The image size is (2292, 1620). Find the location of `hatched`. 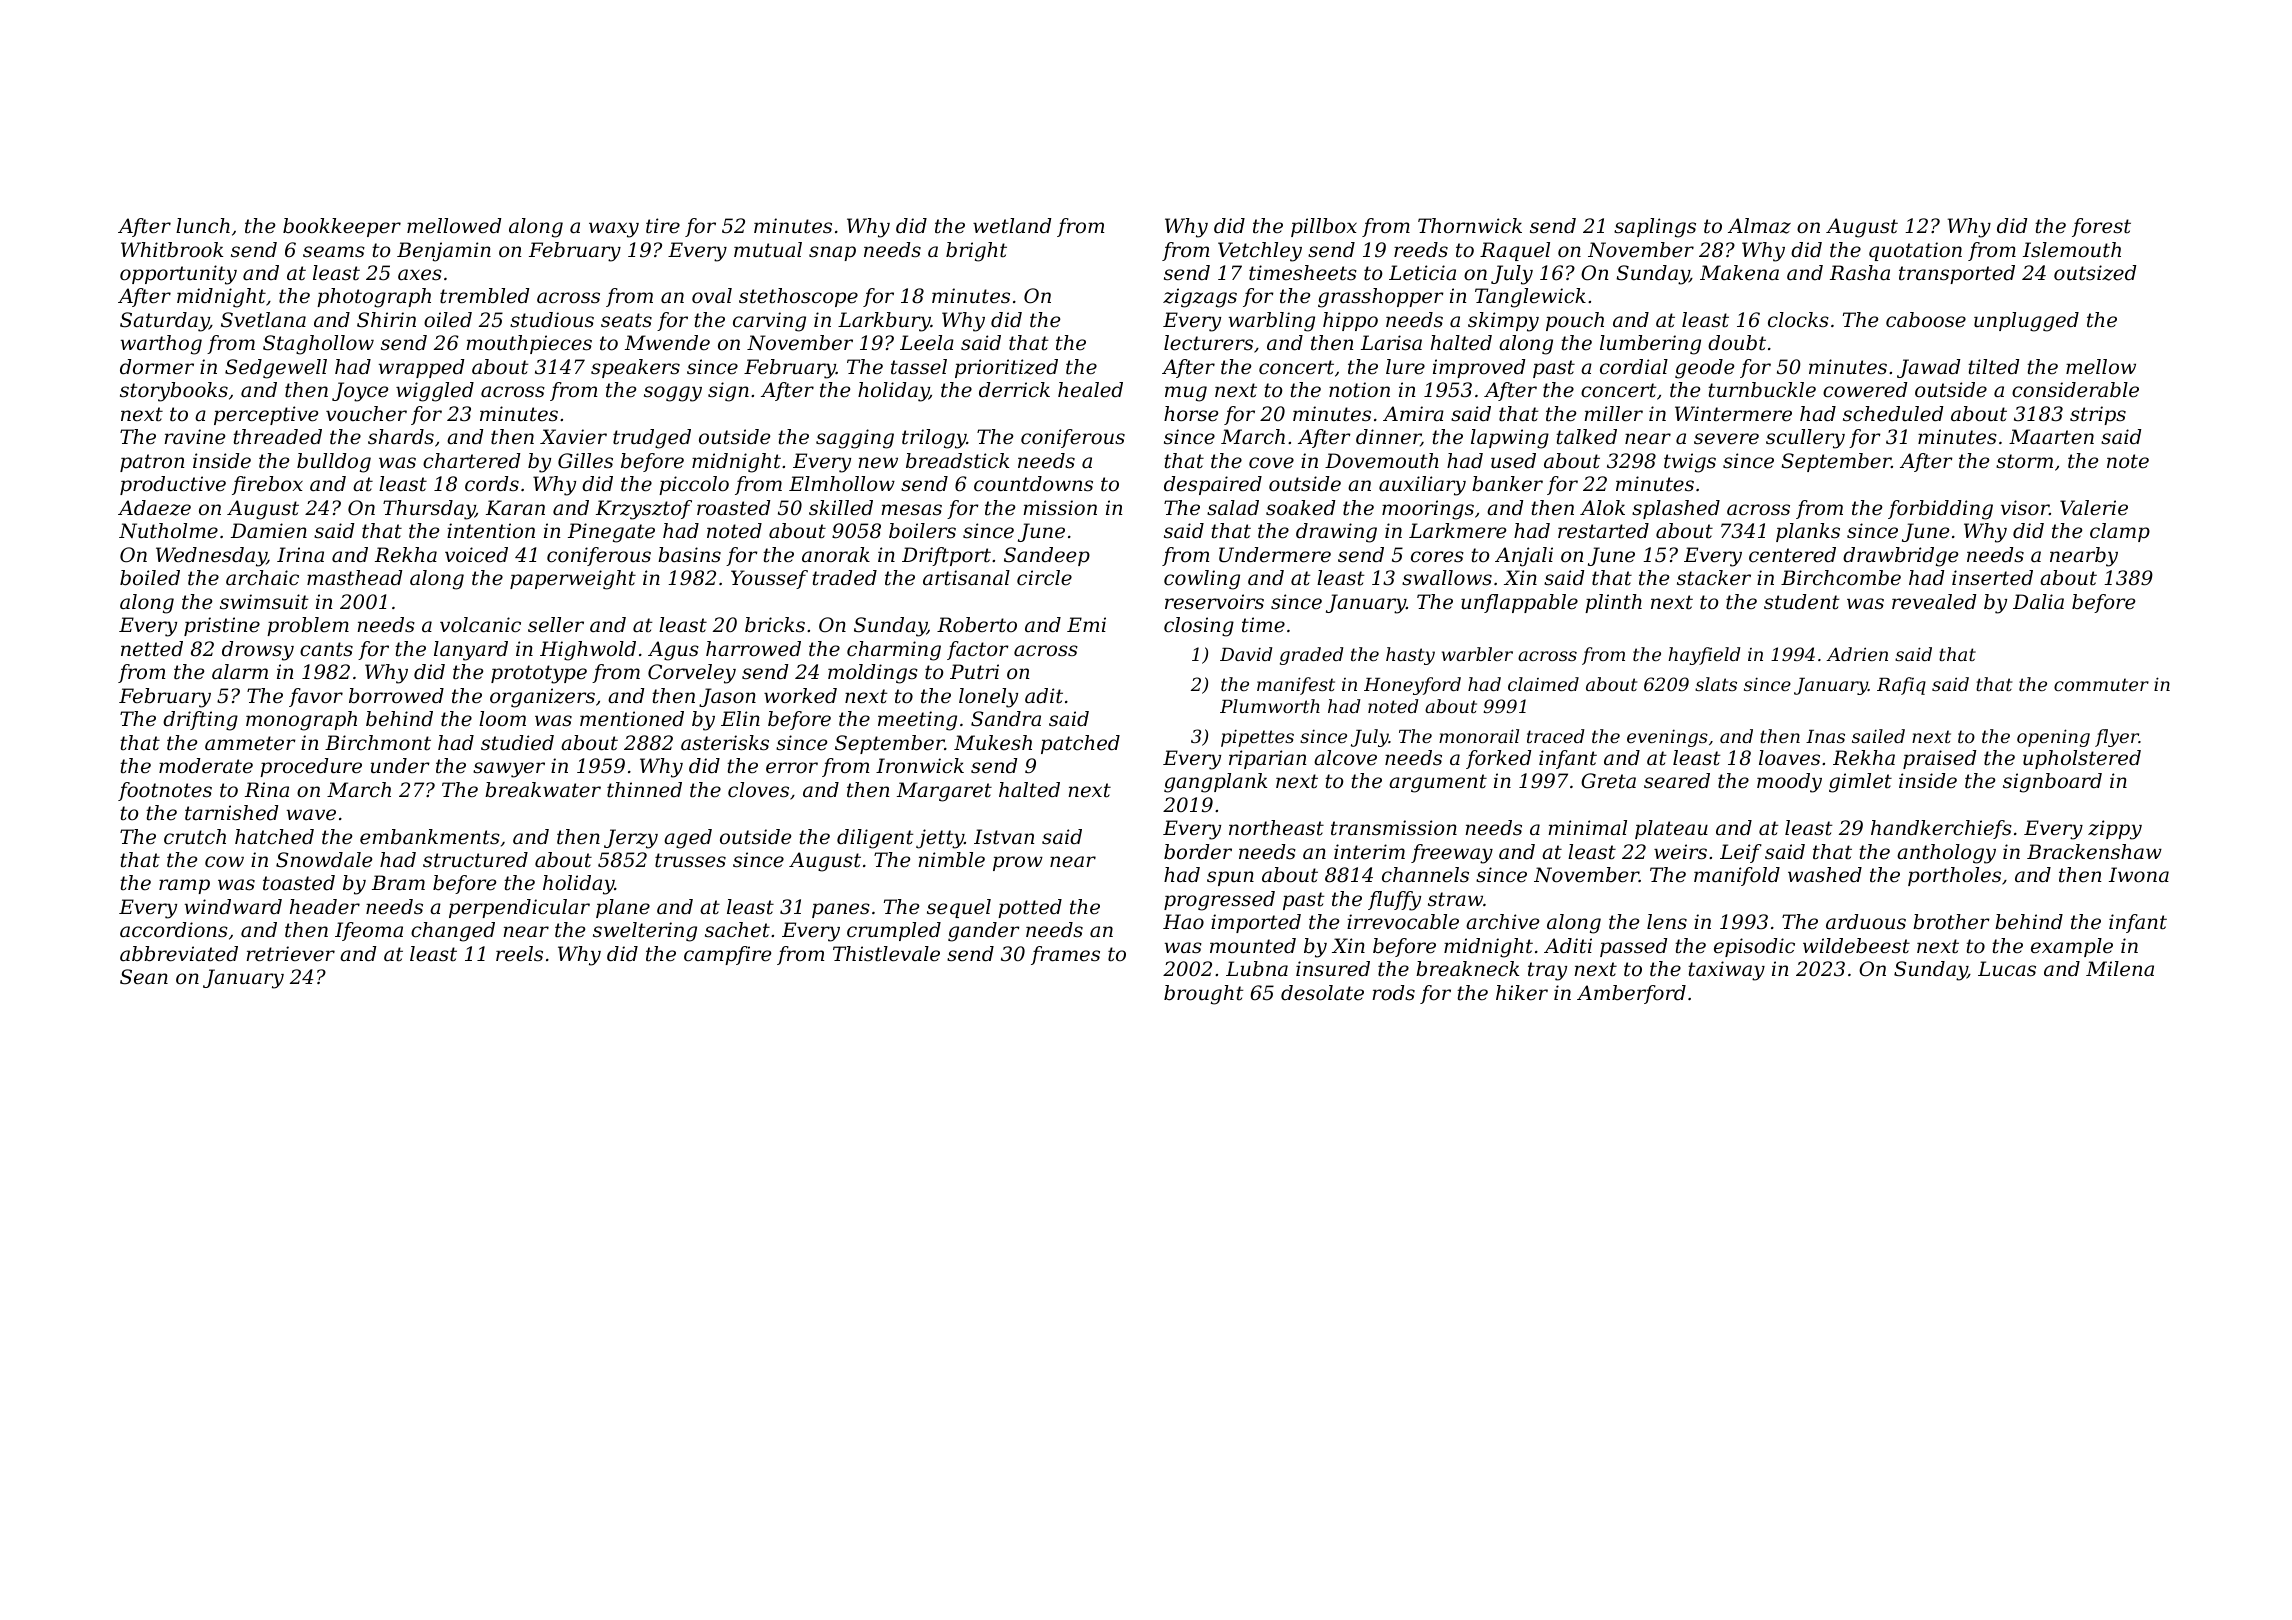

hatched is located at coordinates (274, 837).
